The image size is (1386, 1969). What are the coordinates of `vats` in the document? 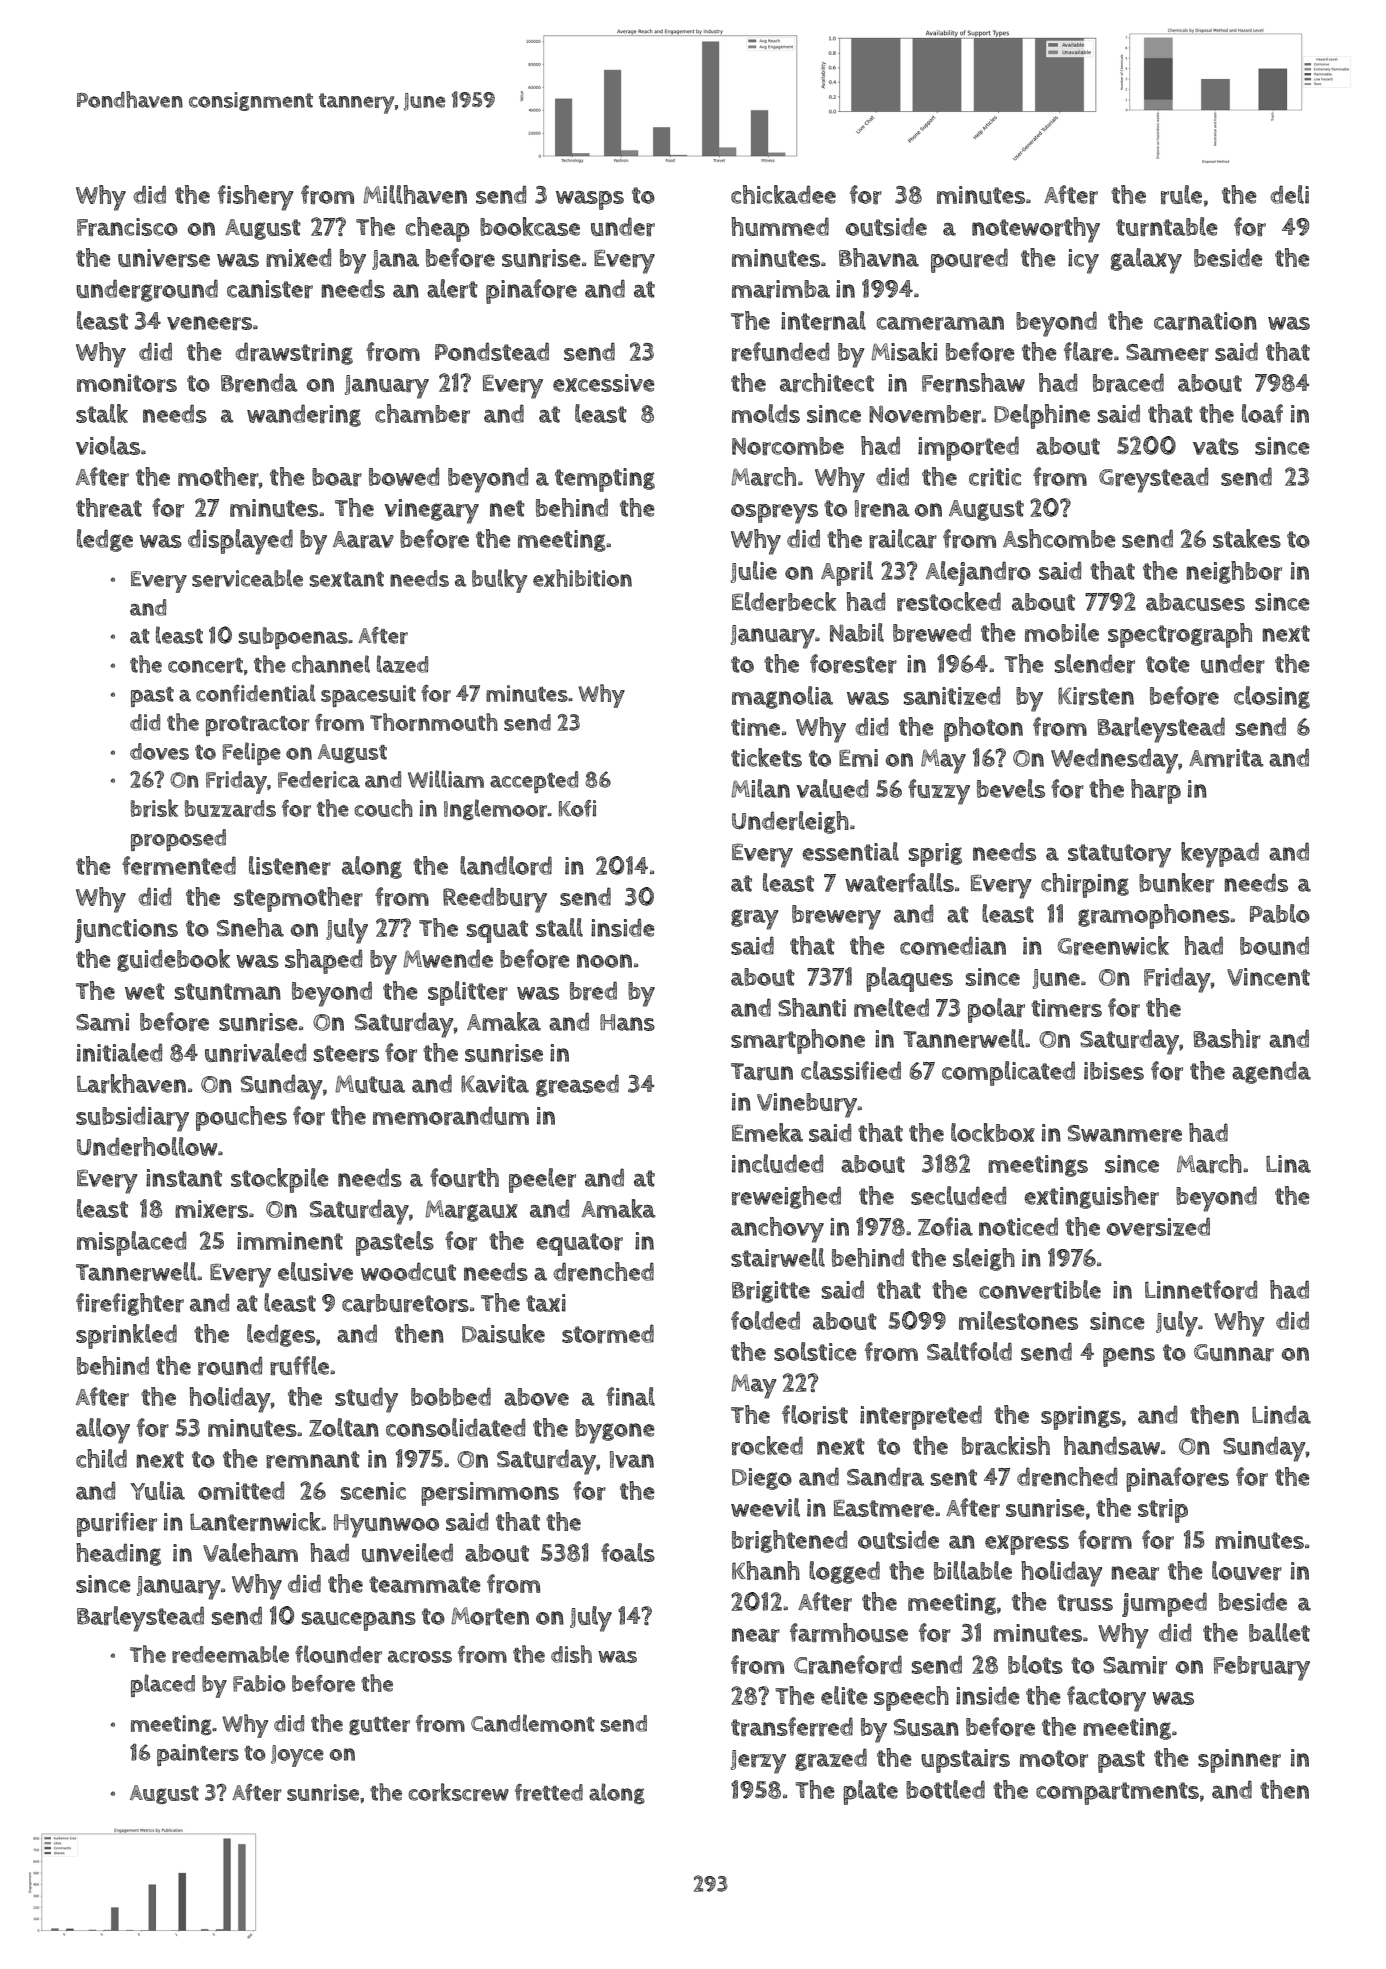 It's located at (1216, 446).
